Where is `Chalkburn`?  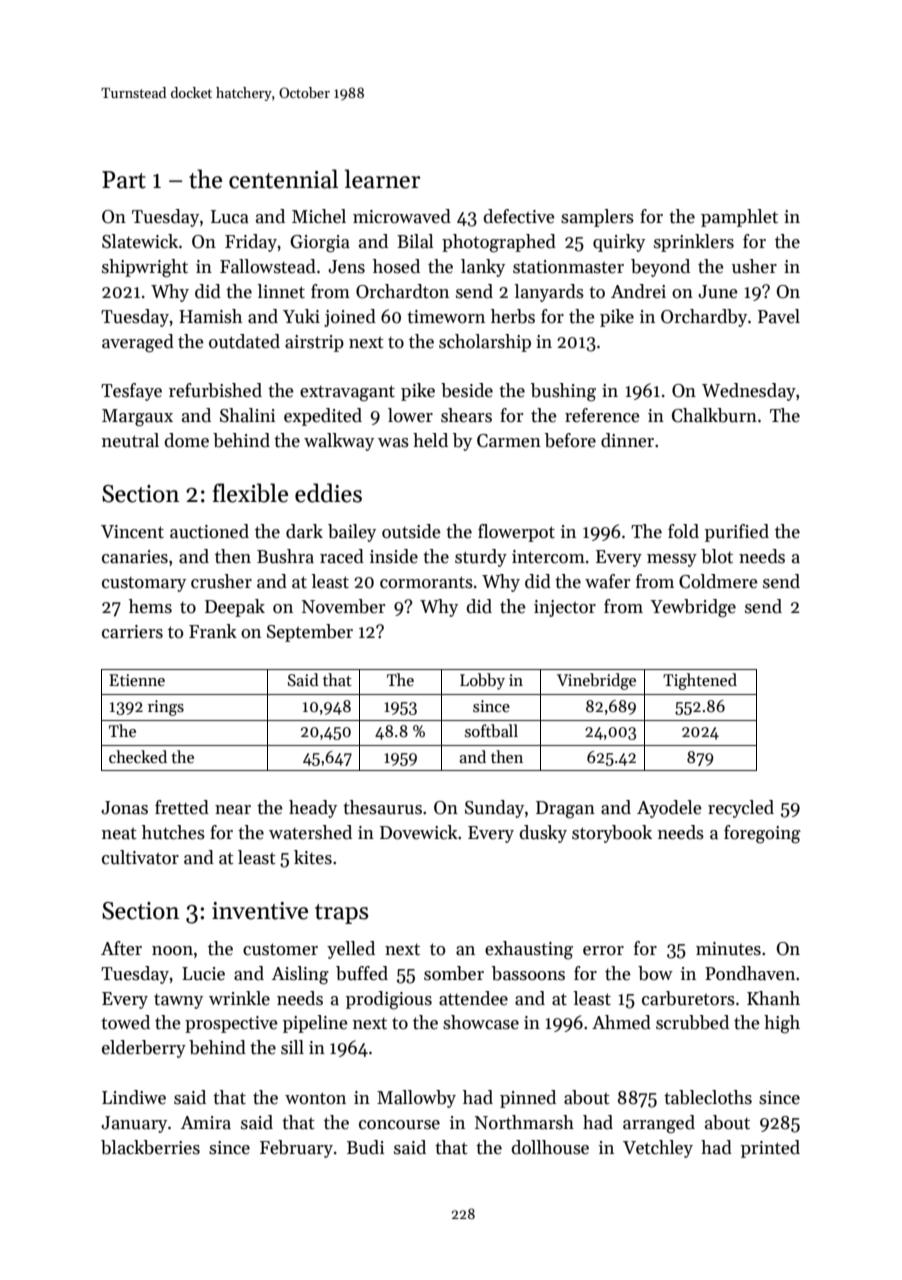 Chalkburn is located at coordinates (714, 415).
